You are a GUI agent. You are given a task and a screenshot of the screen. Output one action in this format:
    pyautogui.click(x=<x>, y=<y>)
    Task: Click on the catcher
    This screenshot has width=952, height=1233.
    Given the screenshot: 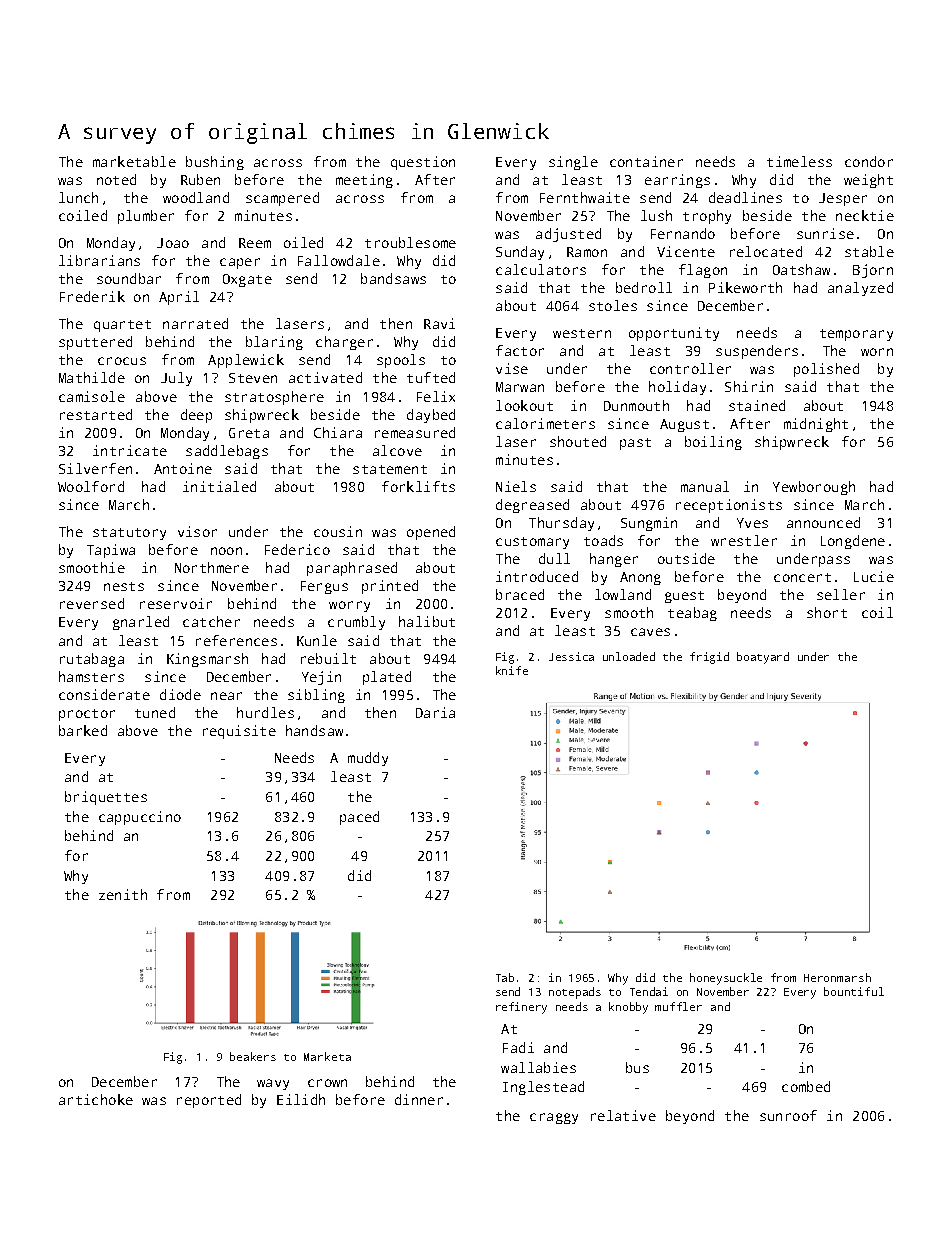 What is the action you would take?
    pyautogui.click(x=211, y=621)
